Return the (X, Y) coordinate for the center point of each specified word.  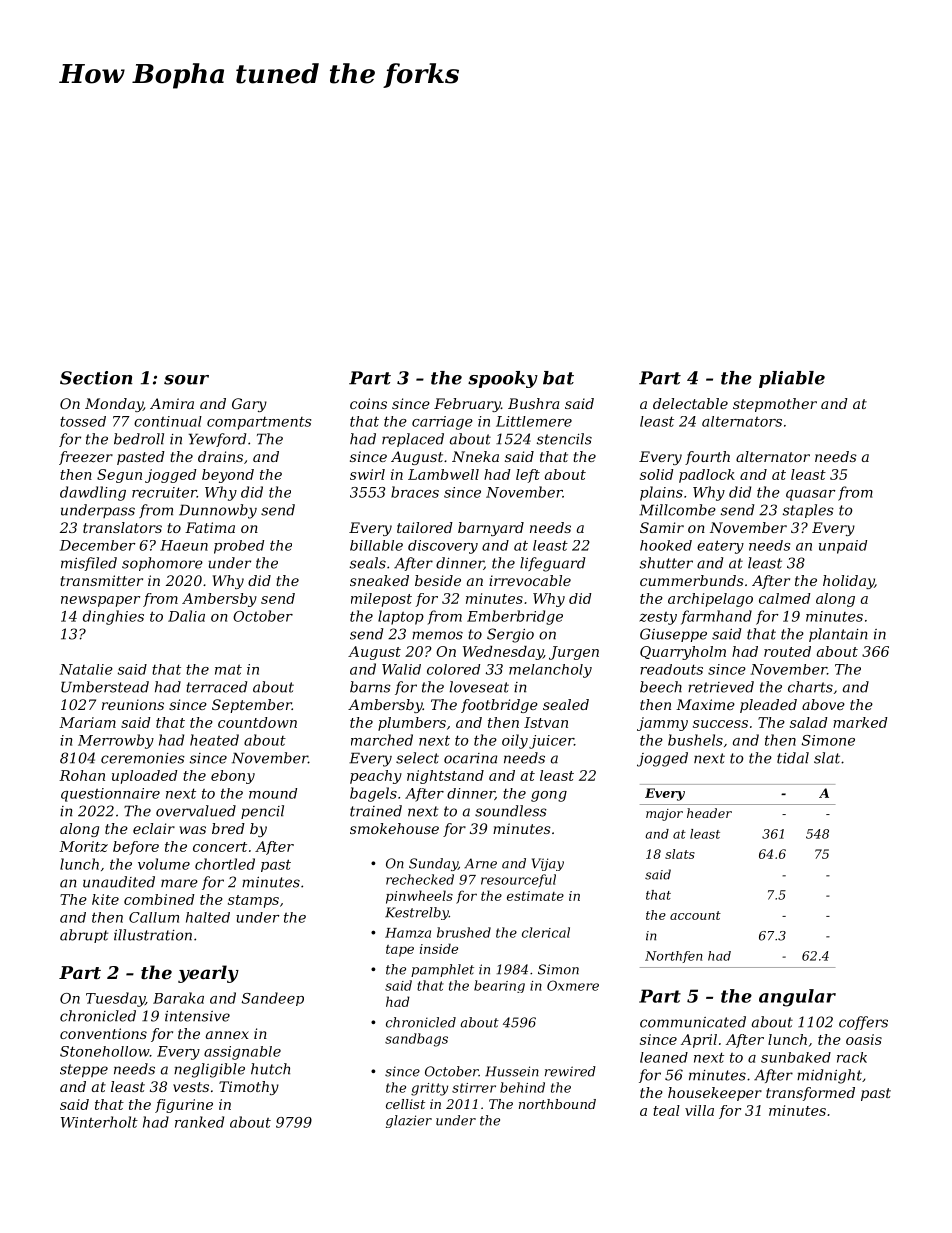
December (97, 545)
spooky (503, 379)
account (695, 915)
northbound (557, 1104)
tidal (793, 758)
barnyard (491, 529)
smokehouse (394, 828)
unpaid (843, 547)
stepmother (775, 405)
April (699, 1041)
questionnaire (110, 795)
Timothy (249, 1088)
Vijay (548, 864)
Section (96, 378)
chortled (225, 864)
